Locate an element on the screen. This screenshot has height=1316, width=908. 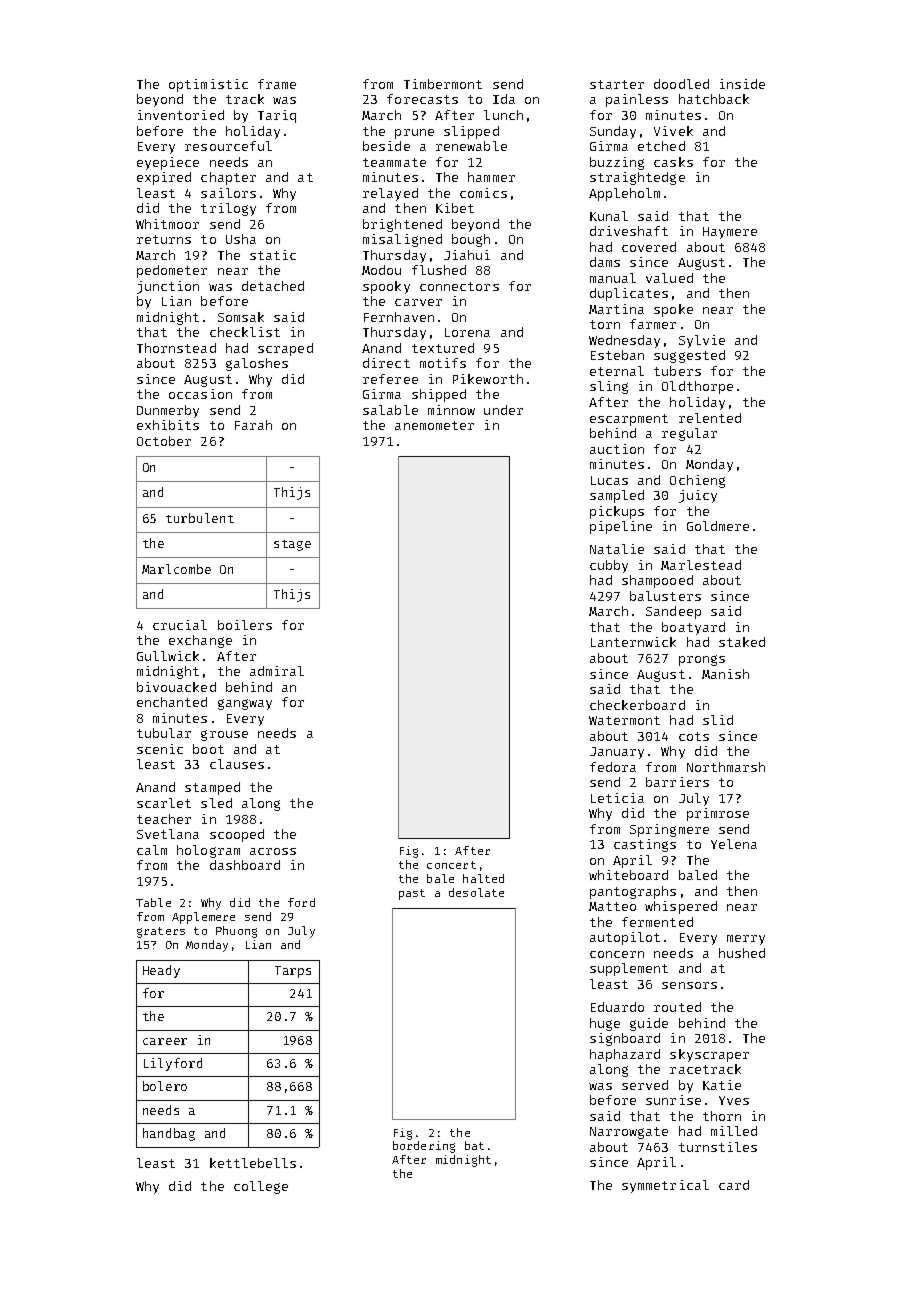
Yelena is located at coordinates (734, 844).
